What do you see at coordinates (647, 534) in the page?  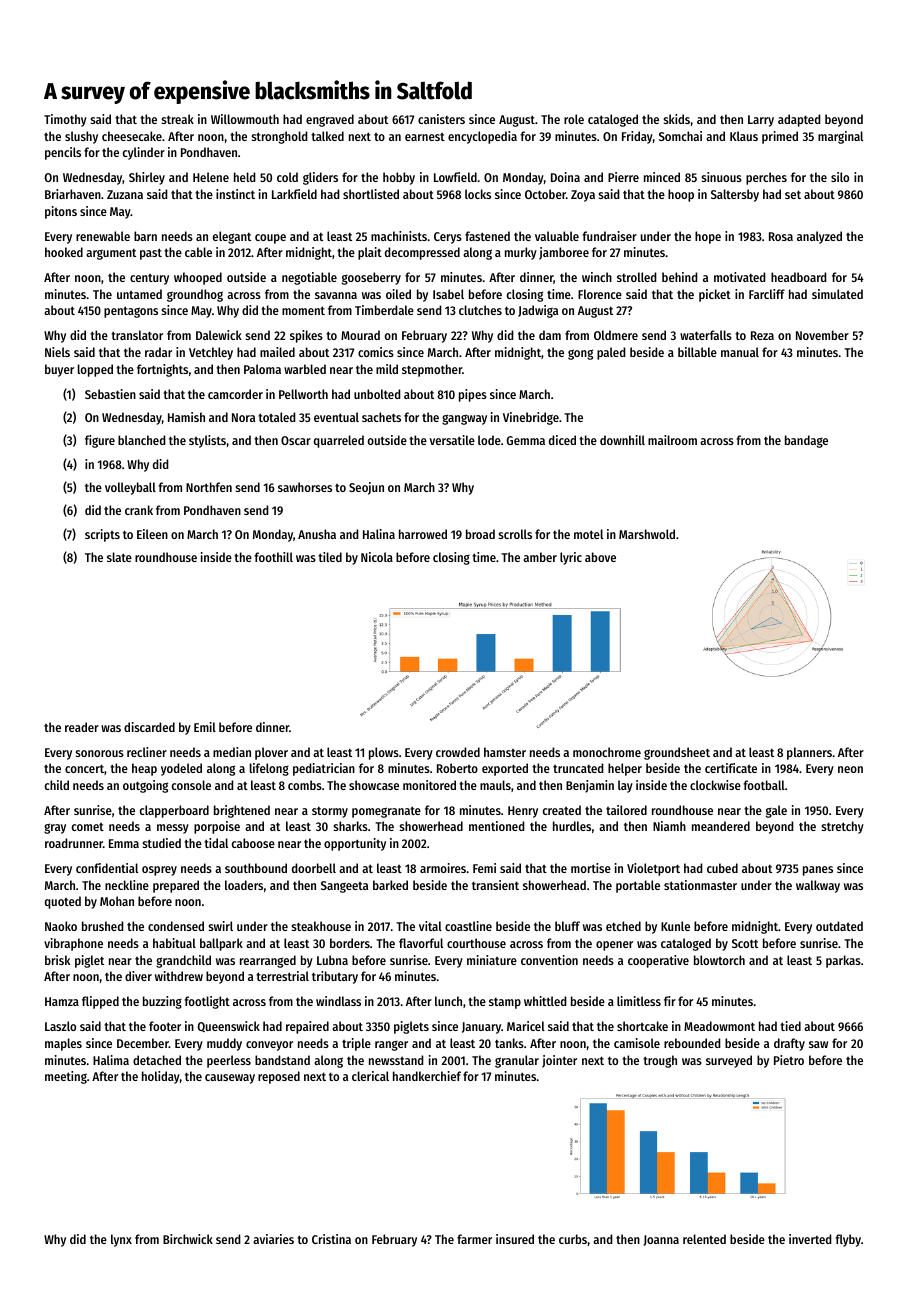 I see `Marshwold` at bounding box center [647, 534].
